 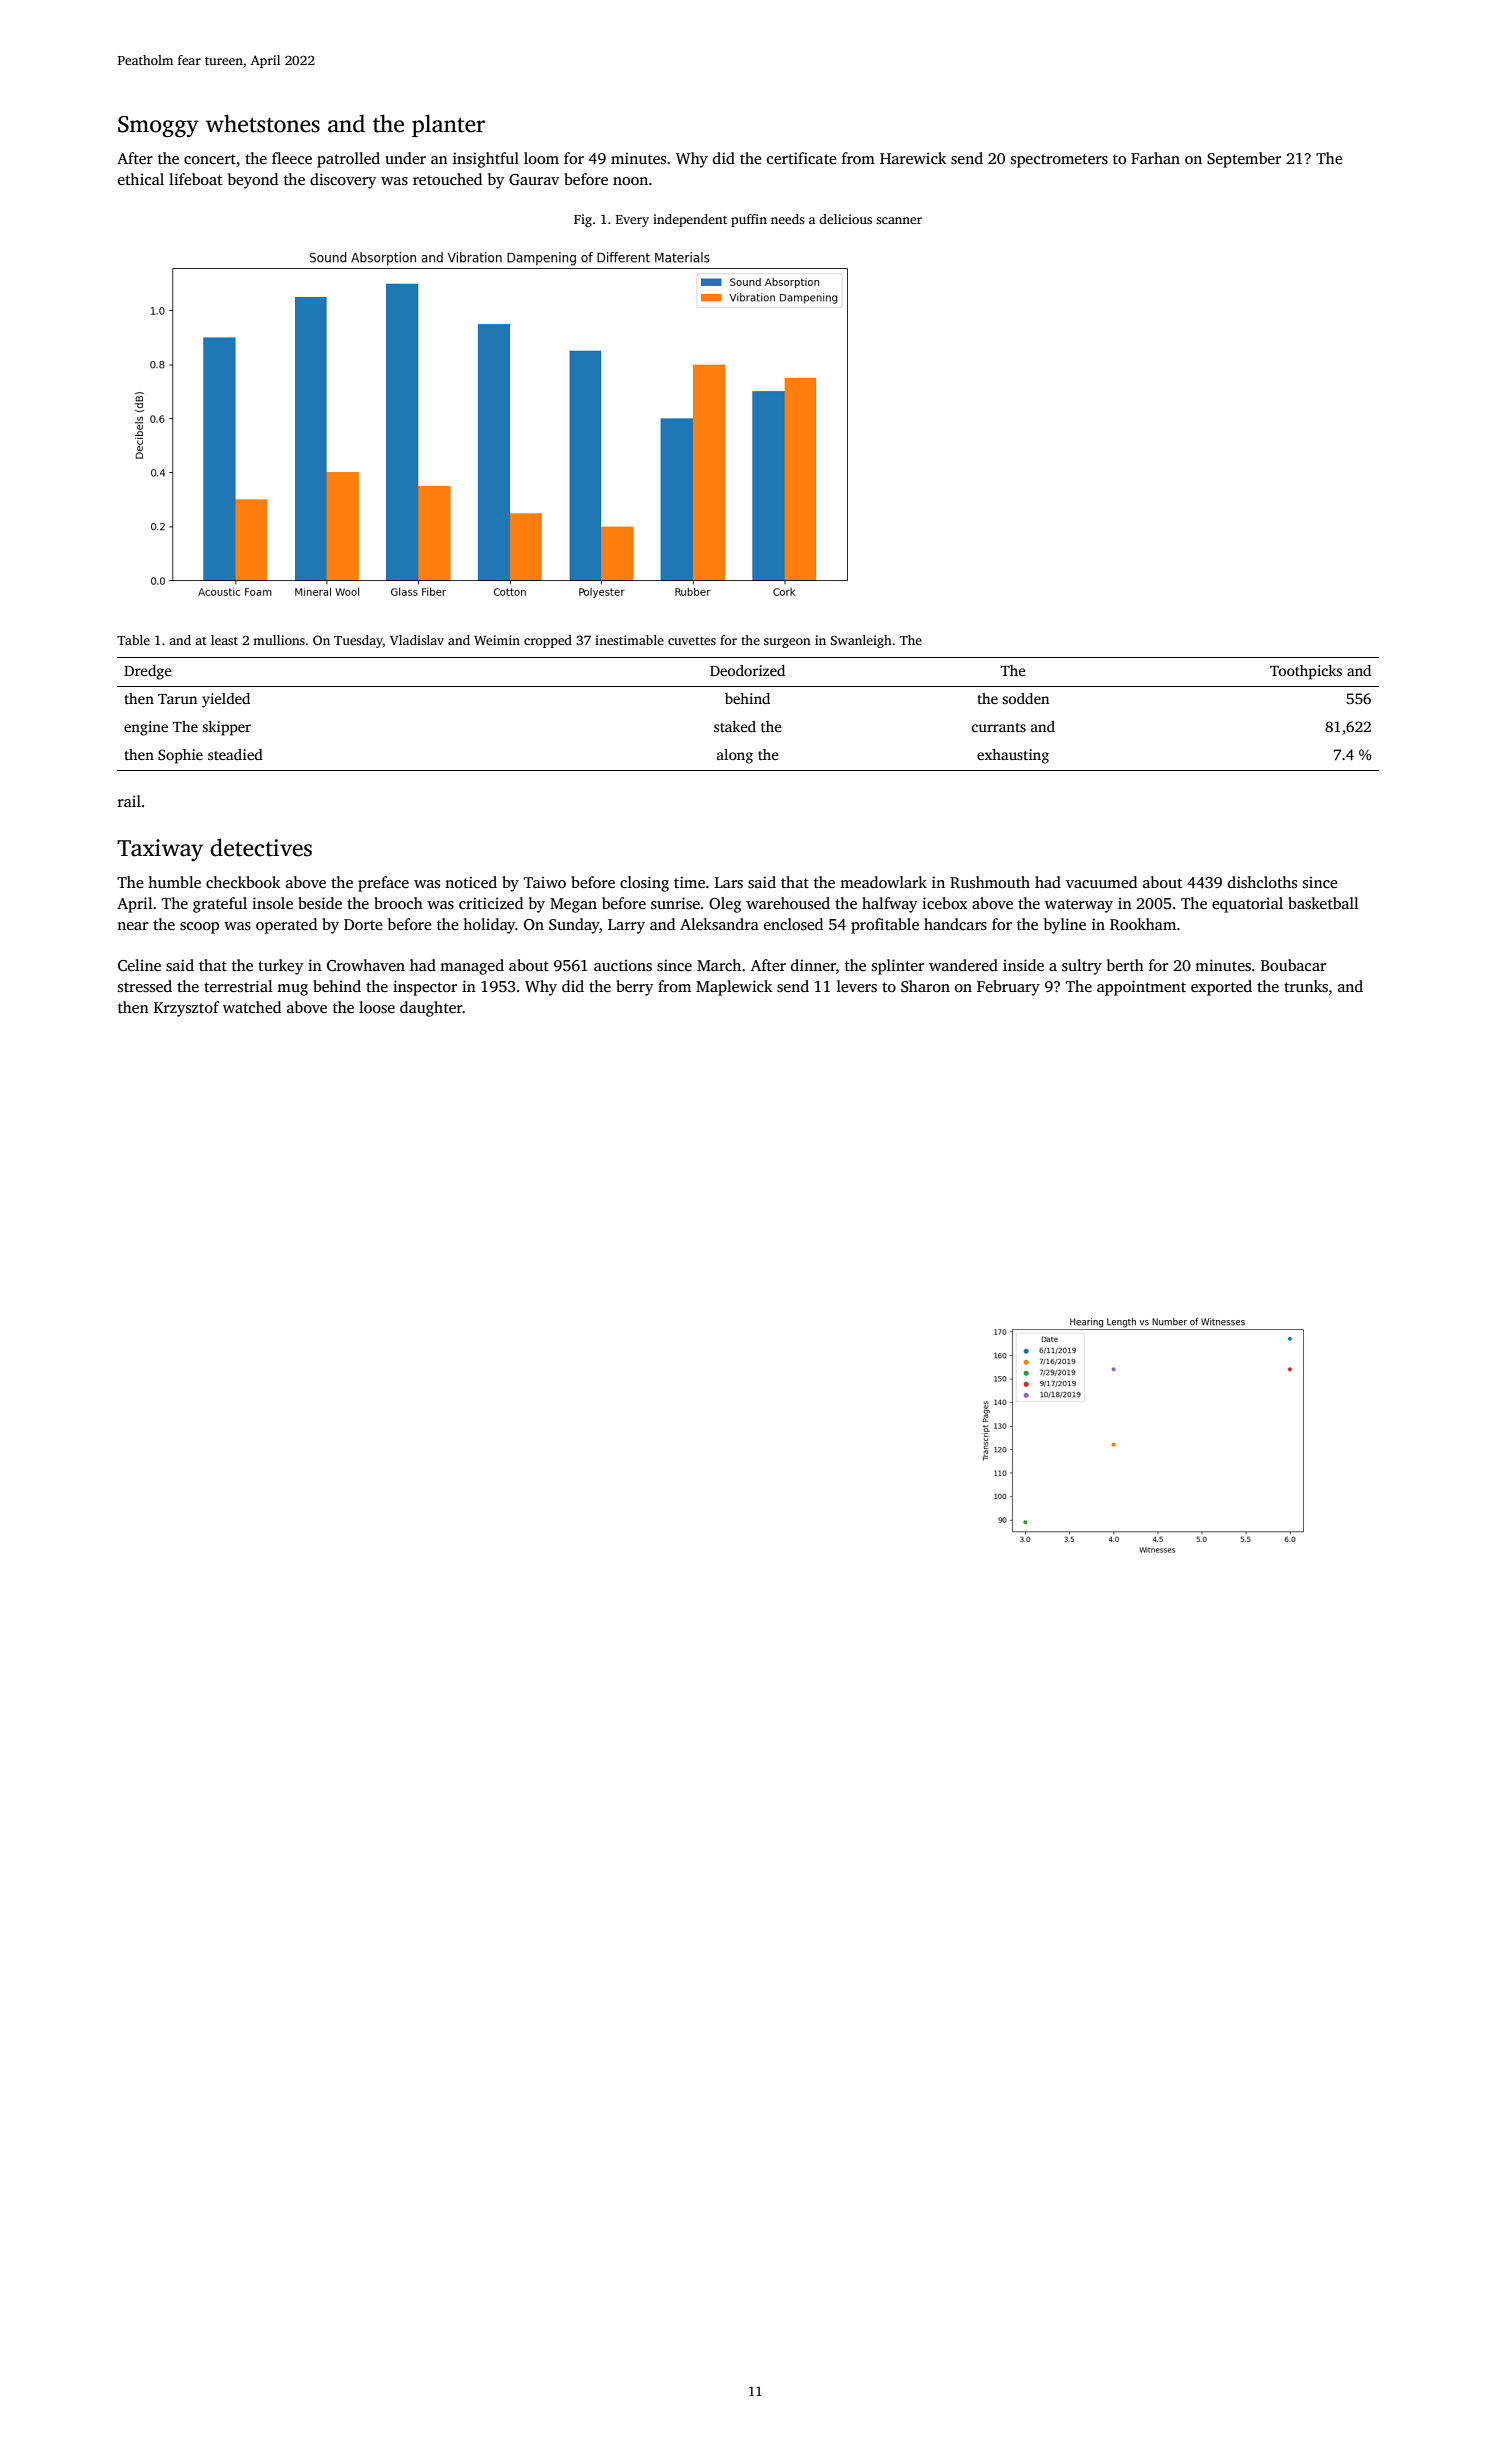 I want to click on spectrometers, so click(x=1059, y=161).
